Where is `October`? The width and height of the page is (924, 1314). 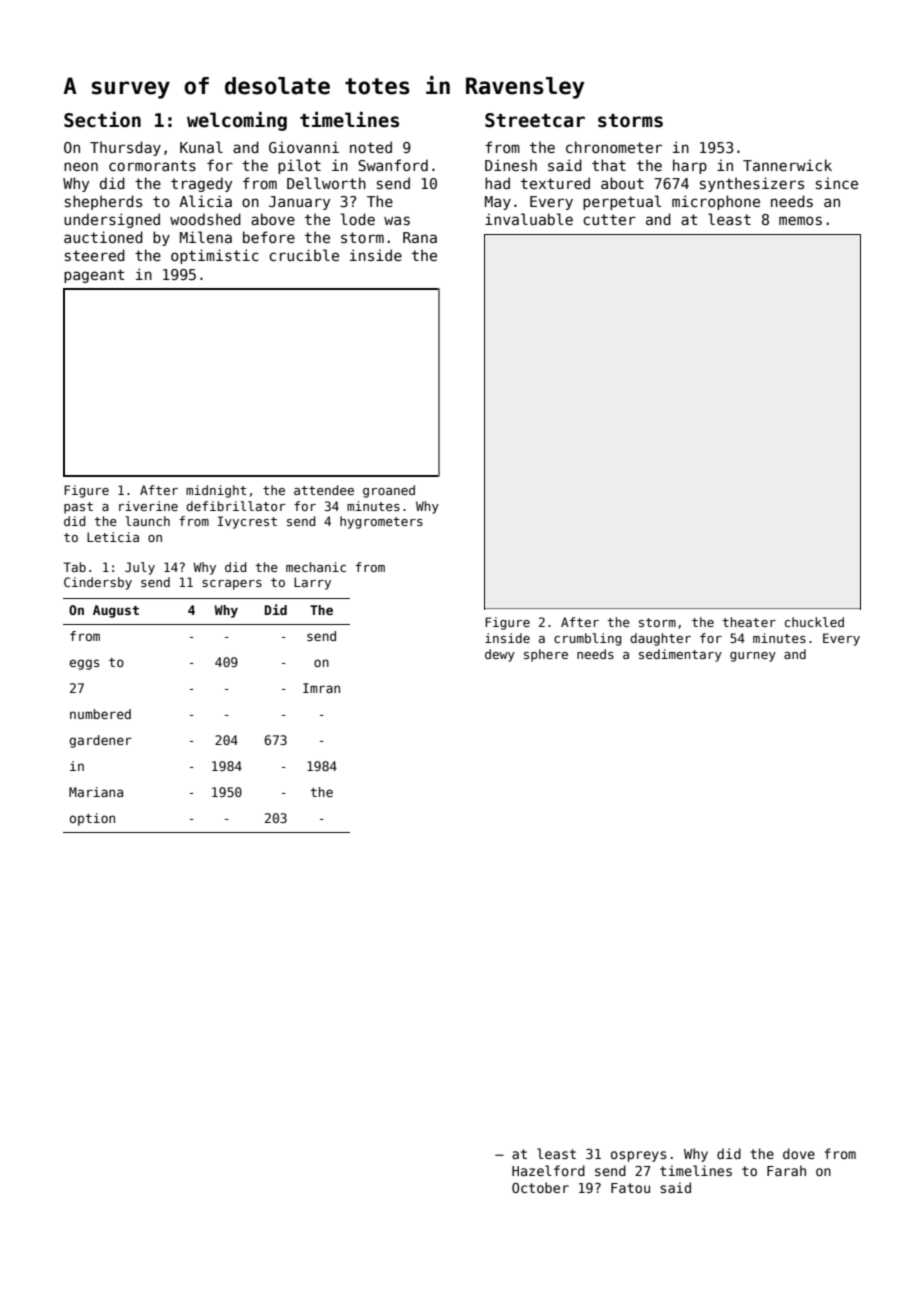 October is located at coordinates (540, 1187).
